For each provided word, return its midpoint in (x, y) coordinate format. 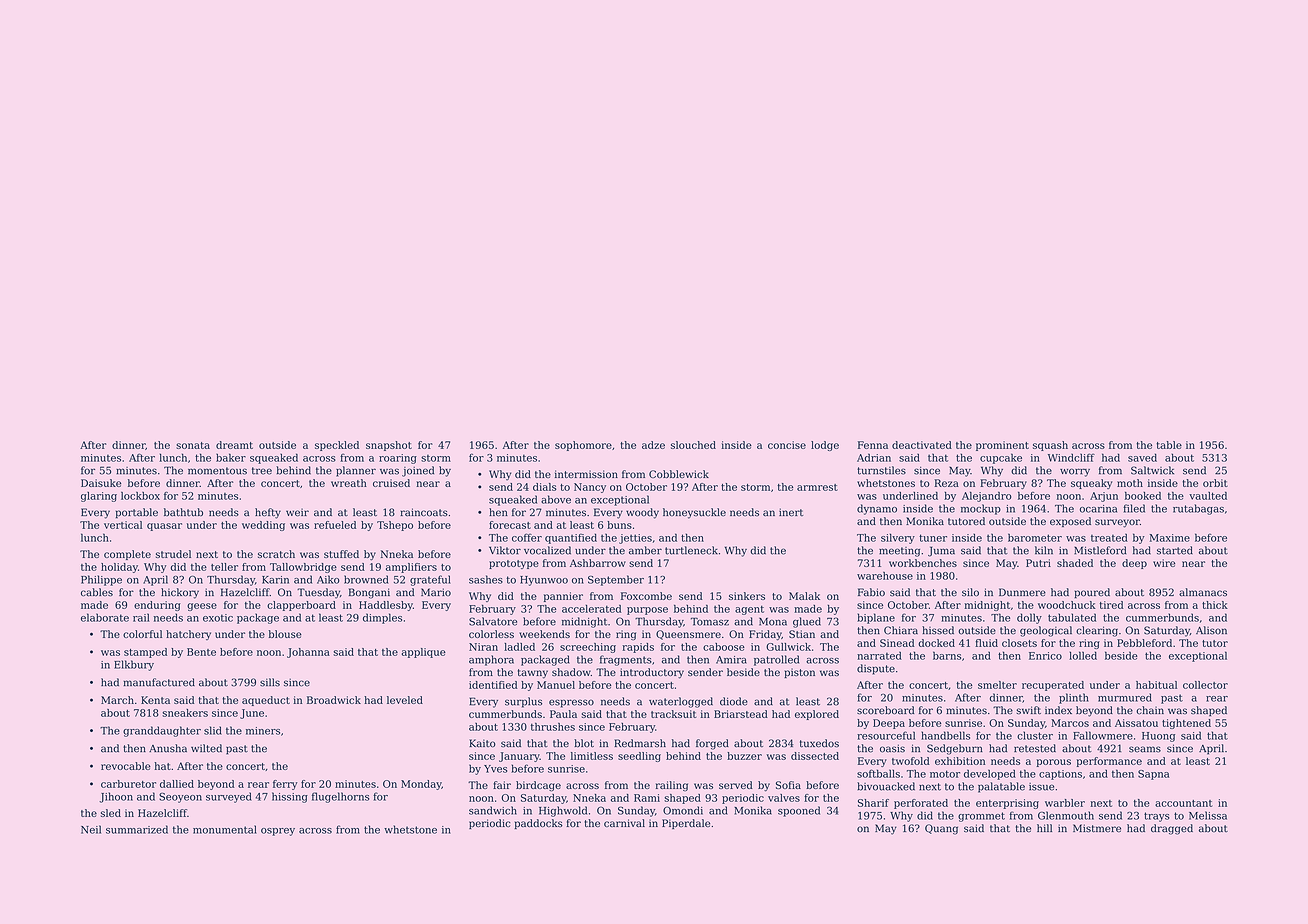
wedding (263, 526)
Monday (421, 785)
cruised (391, 483)
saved (1142, 457)
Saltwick (1152, 470)
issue (1041, 787)
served (736, 785)
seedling (639, 757)
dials (545, 487)
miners (263, 731)
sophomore (583, 446)
